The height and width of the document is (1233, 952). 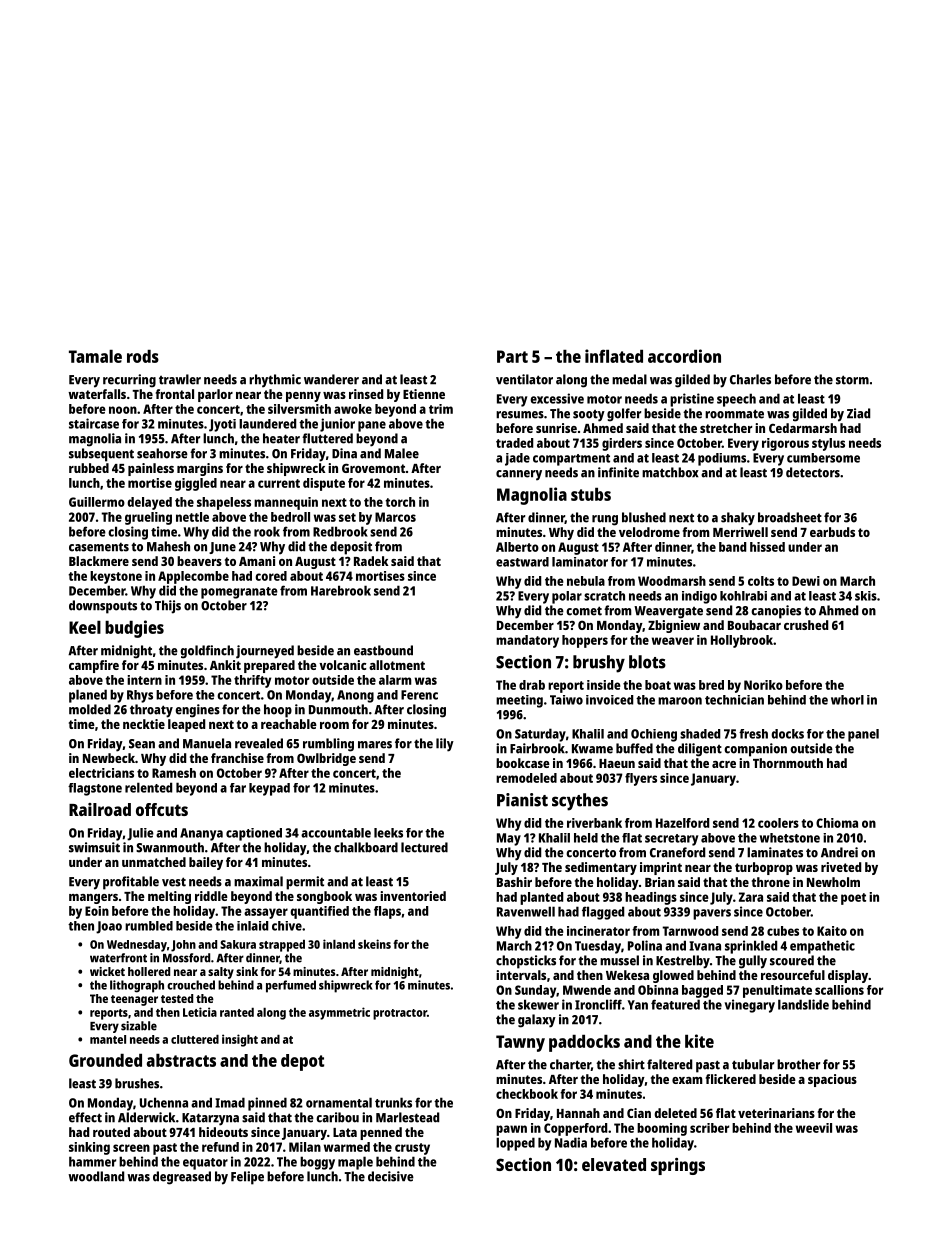 What do you see at coordinates (148, 787) in the document?
I see `relented` at bounding box center [148, 787].
